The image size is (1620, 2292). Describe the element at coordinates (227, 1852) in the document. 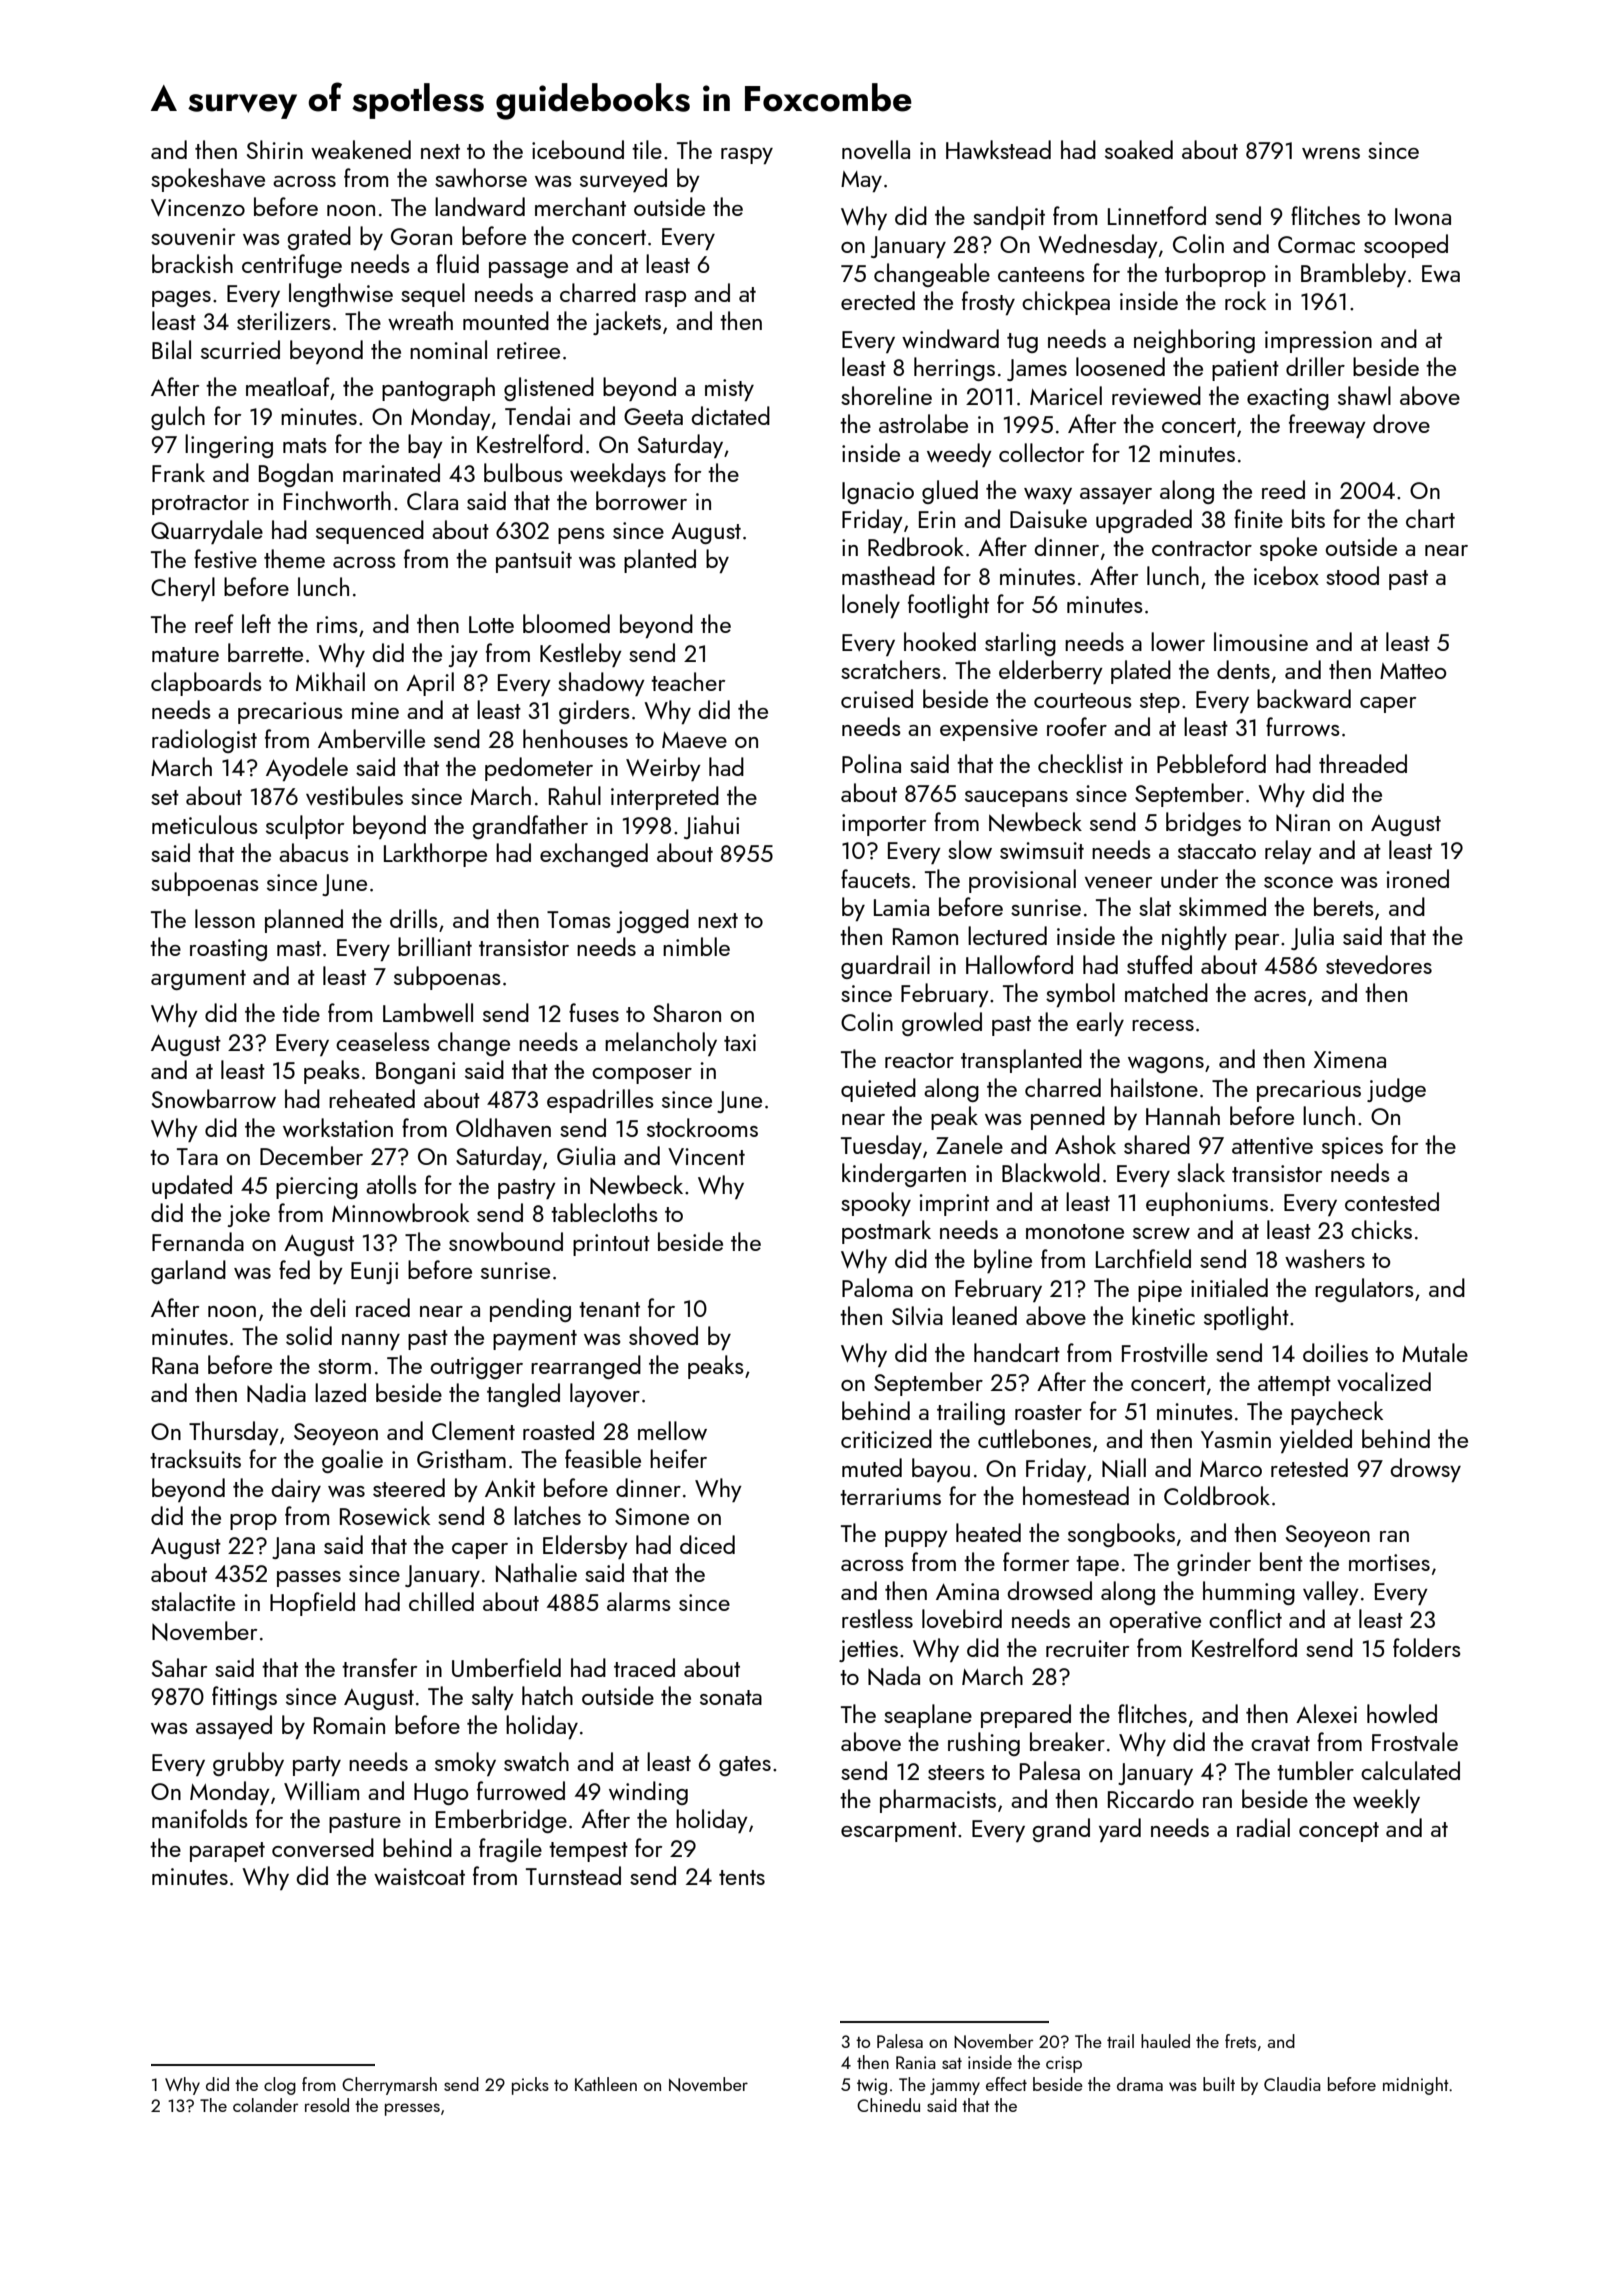

I see `parapet` at that location.
